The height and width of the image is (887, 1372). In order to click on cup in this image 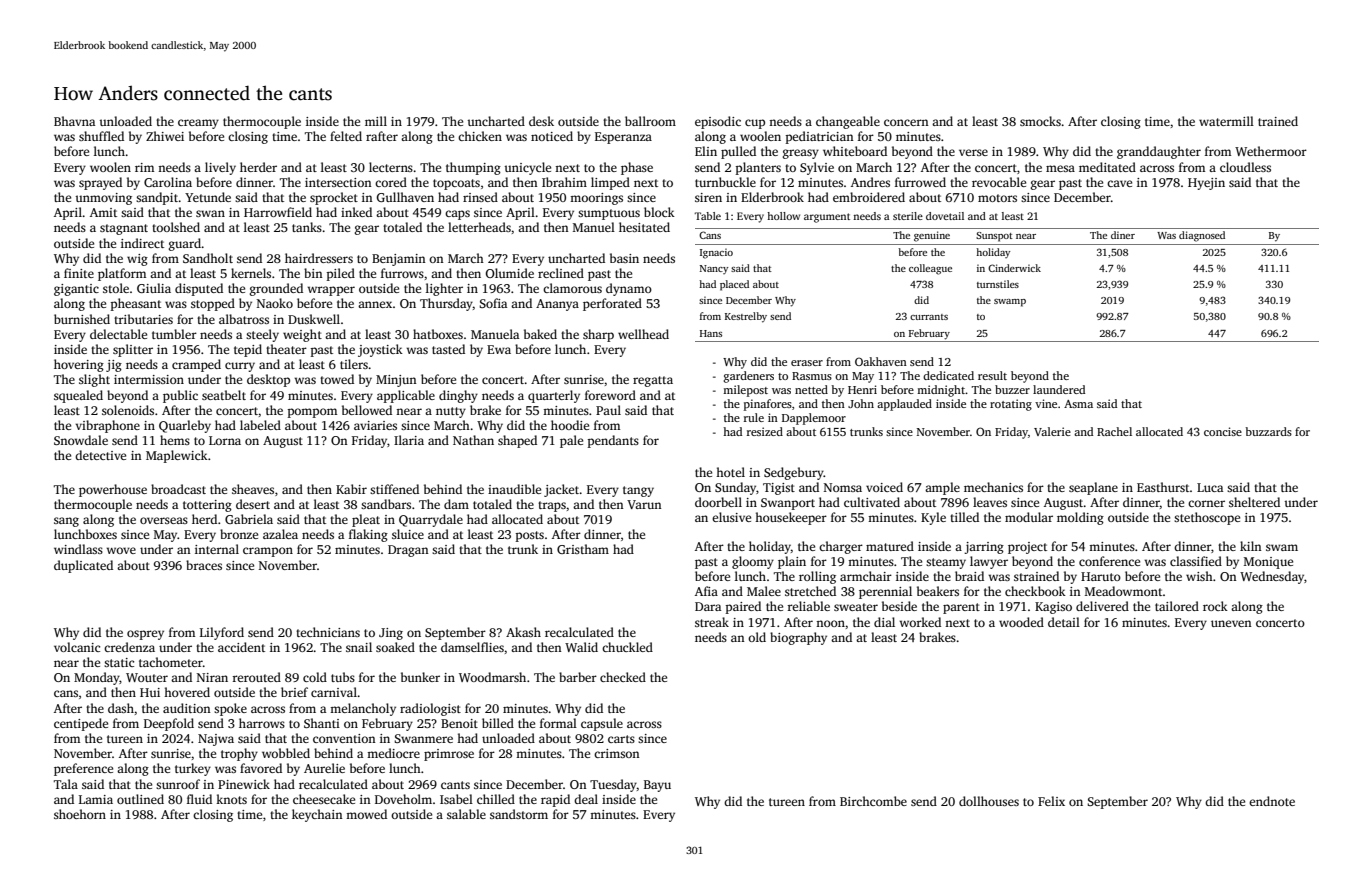, I will do `click(755, 124)`.
